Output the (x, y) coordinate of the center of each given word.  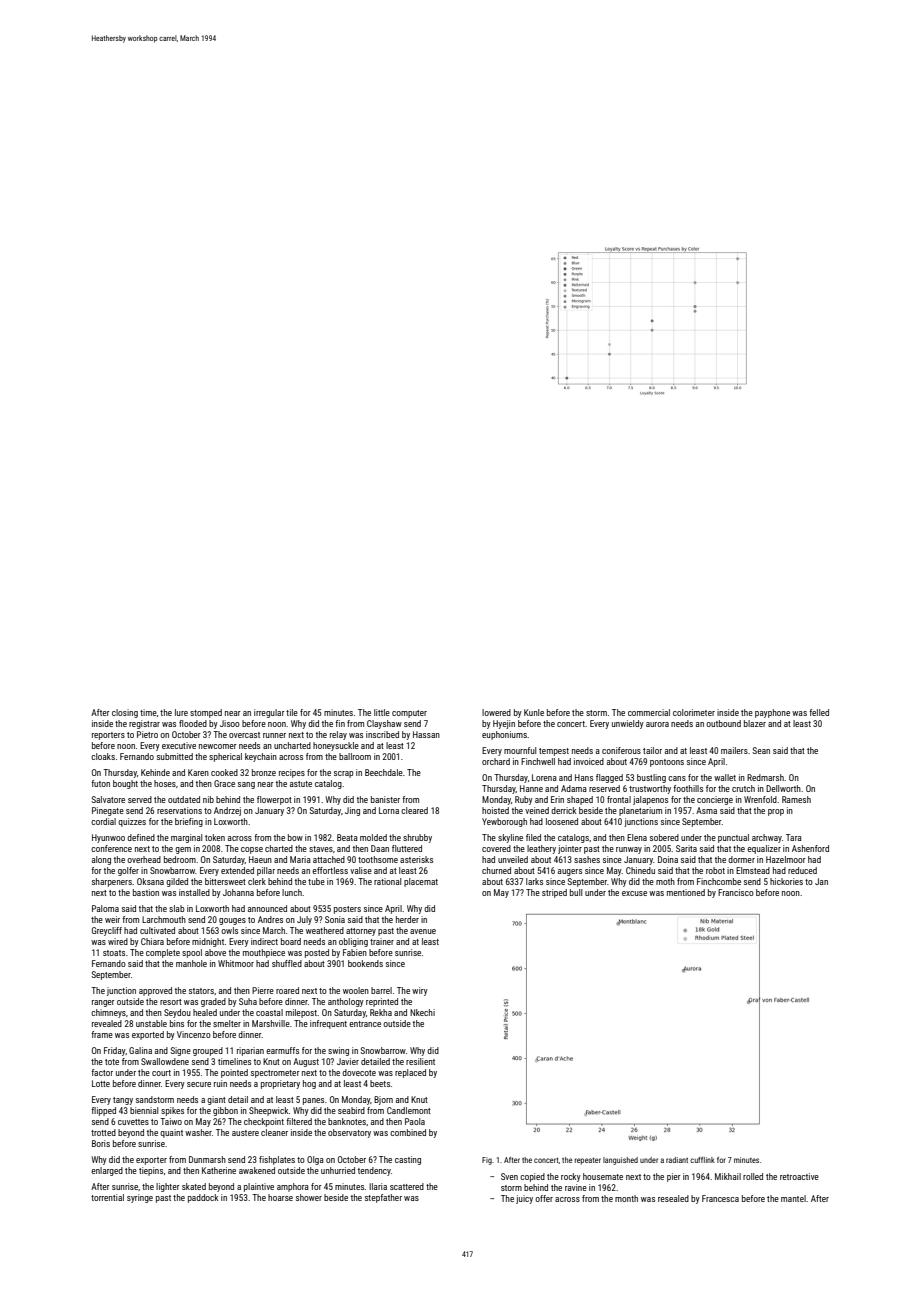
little (382, 712)
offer (544, 1198)
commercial (649, 712)
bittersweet (225, 881)
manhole (191, 963)
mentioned (686, 892)
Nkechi (422, 1012)
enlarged (107, 1171)
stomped (206, 713)
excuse (634, 893)
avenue (423, 931)
